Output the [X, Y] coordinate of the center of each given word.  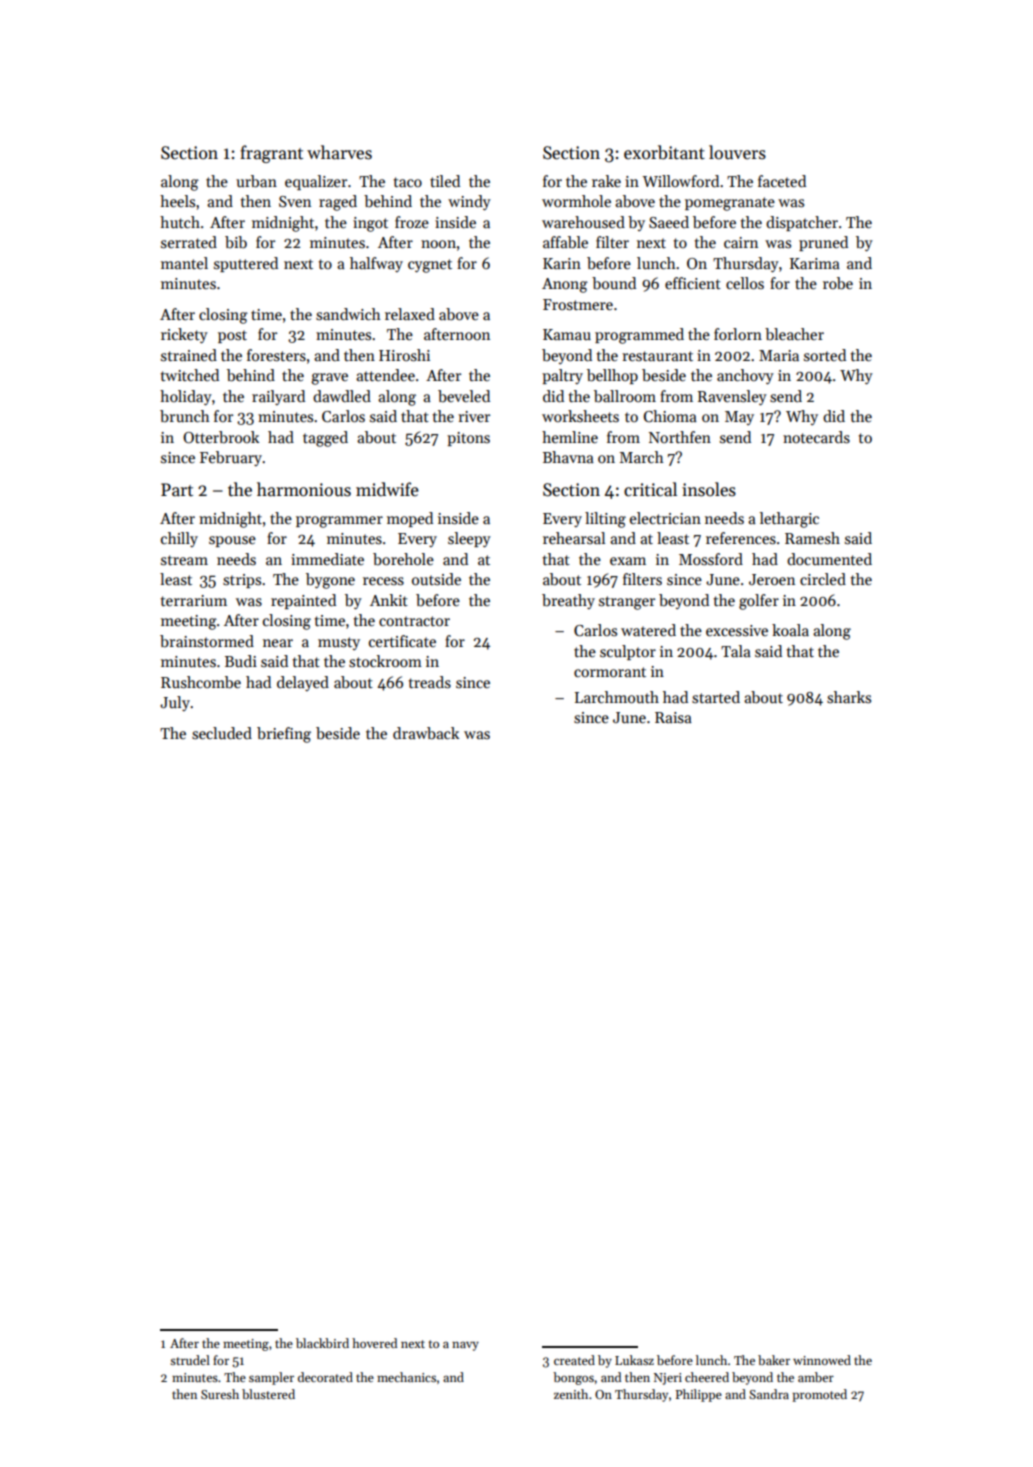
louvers [737, 152]
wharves [339, 152]
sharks [849, 697]
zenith [571, 1394]
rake [606, 181]
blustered [268, 1394]
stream [184, 560]
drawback [426, 733]
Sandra [769, 1394]
